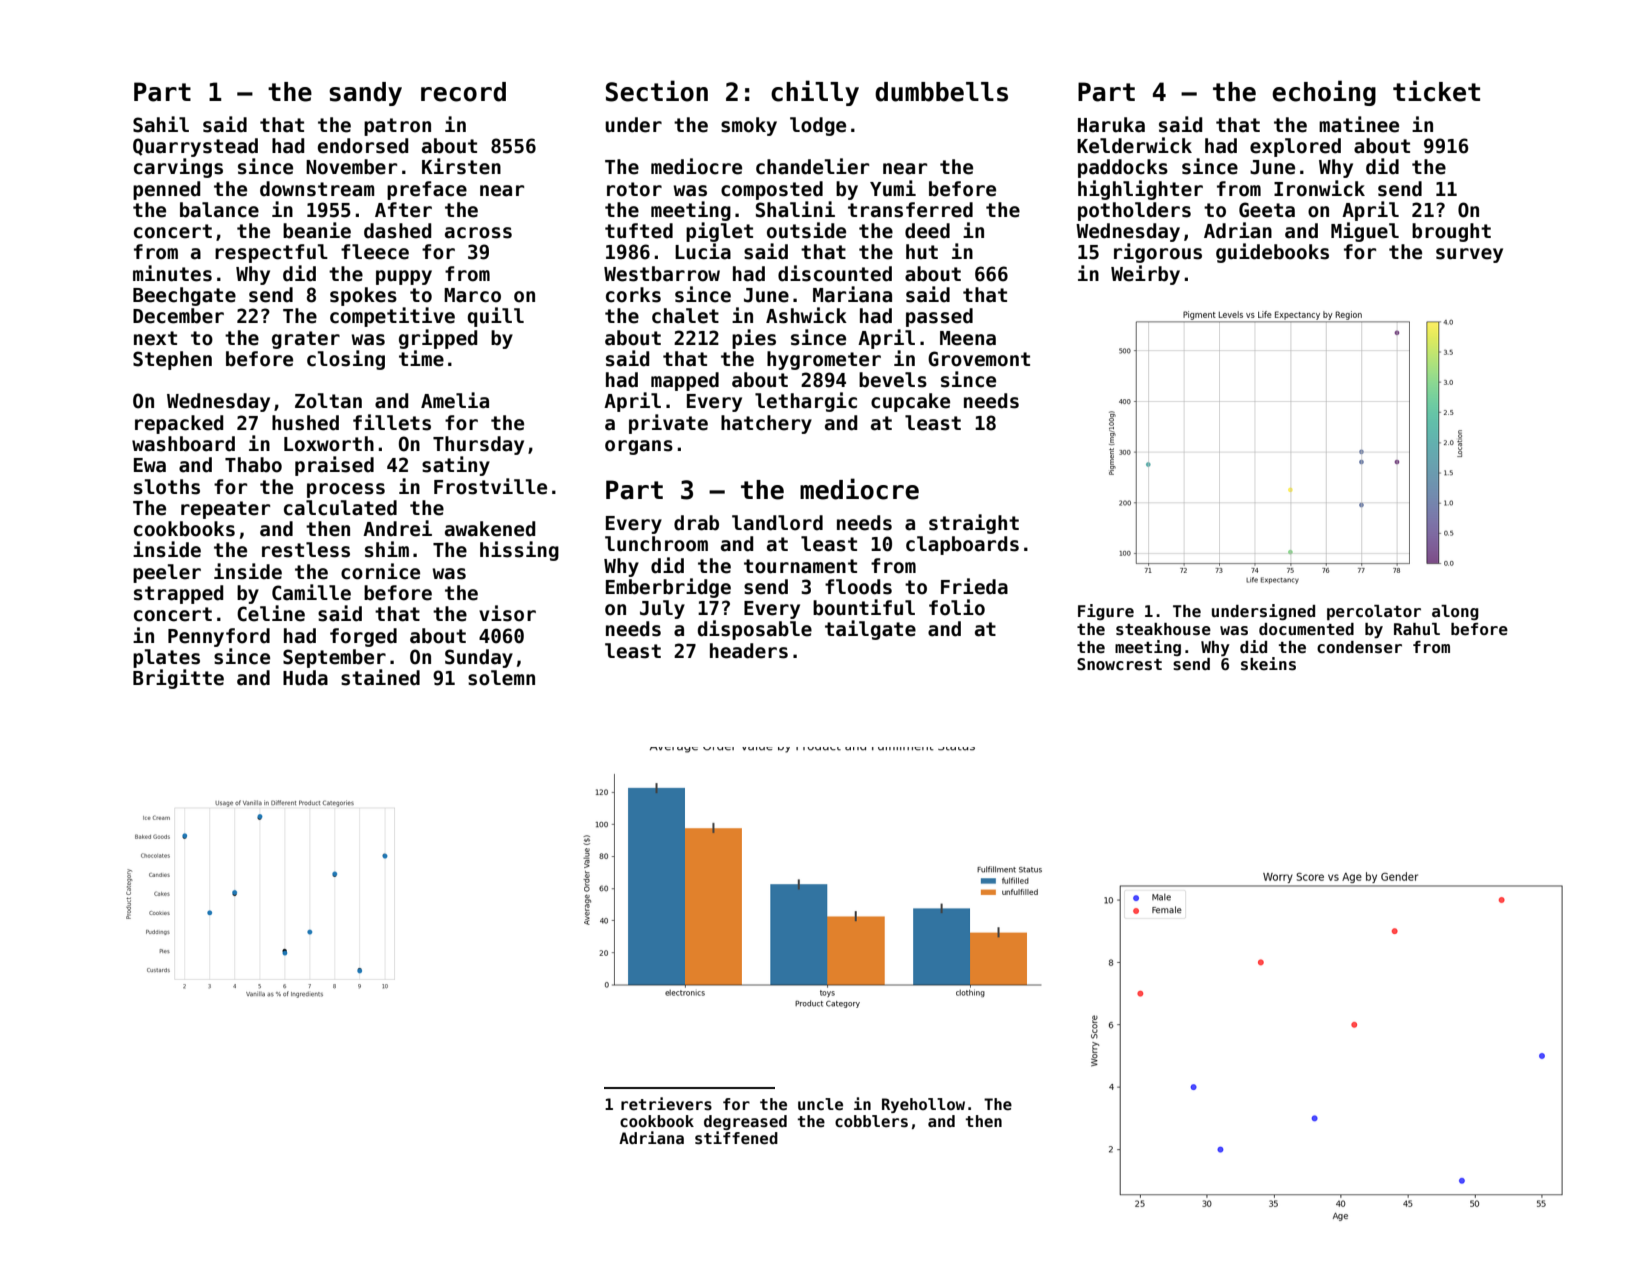 Image resolution: width=1642 pixels, height=1269 pixels. What do you see at coordinates (657, 91) in the screenshot?
I see `Section` at bounding box center [657, 91].
